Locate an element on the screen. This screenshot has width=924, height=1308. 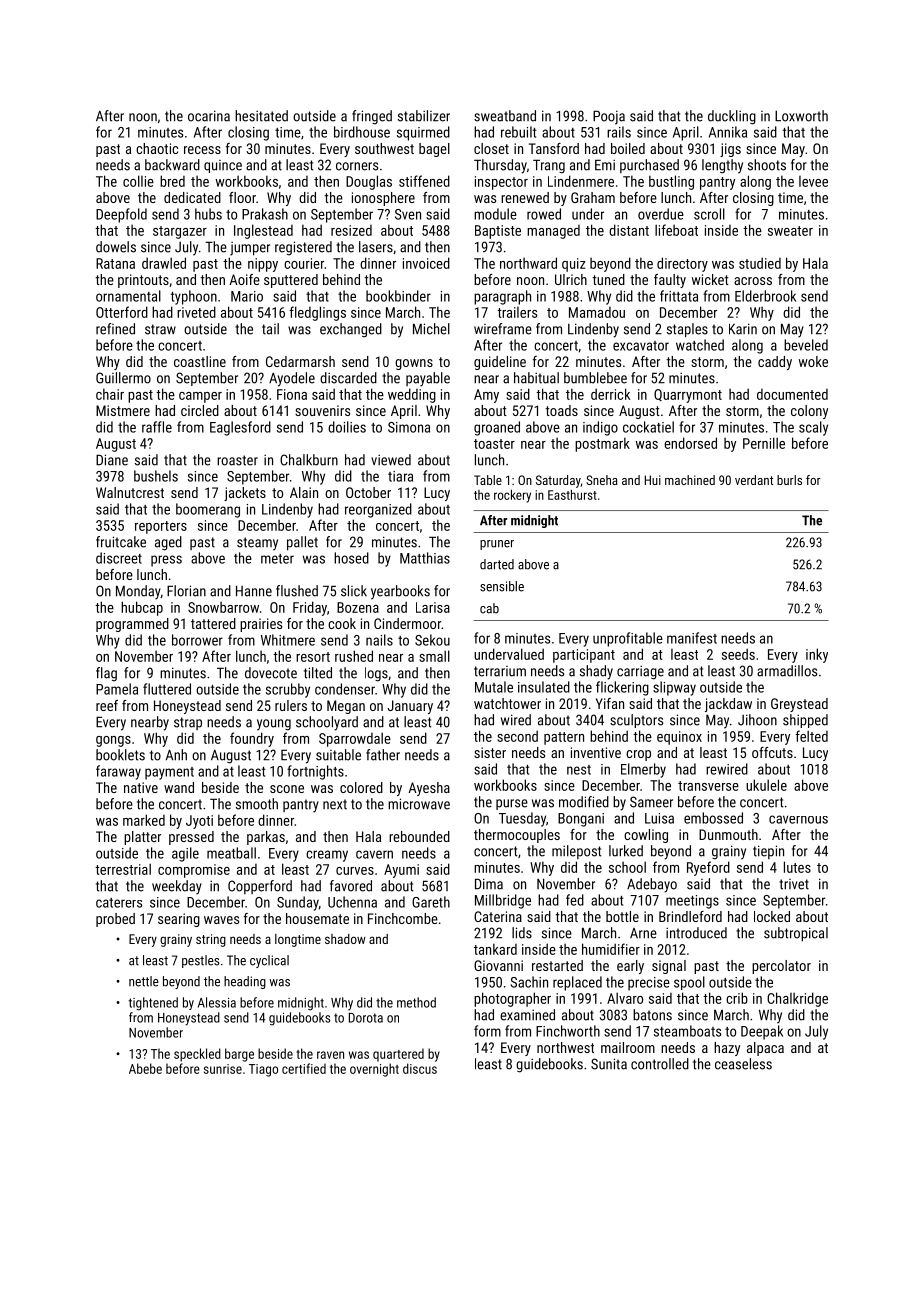
stabilizer is located at coordinates (424, 116).
